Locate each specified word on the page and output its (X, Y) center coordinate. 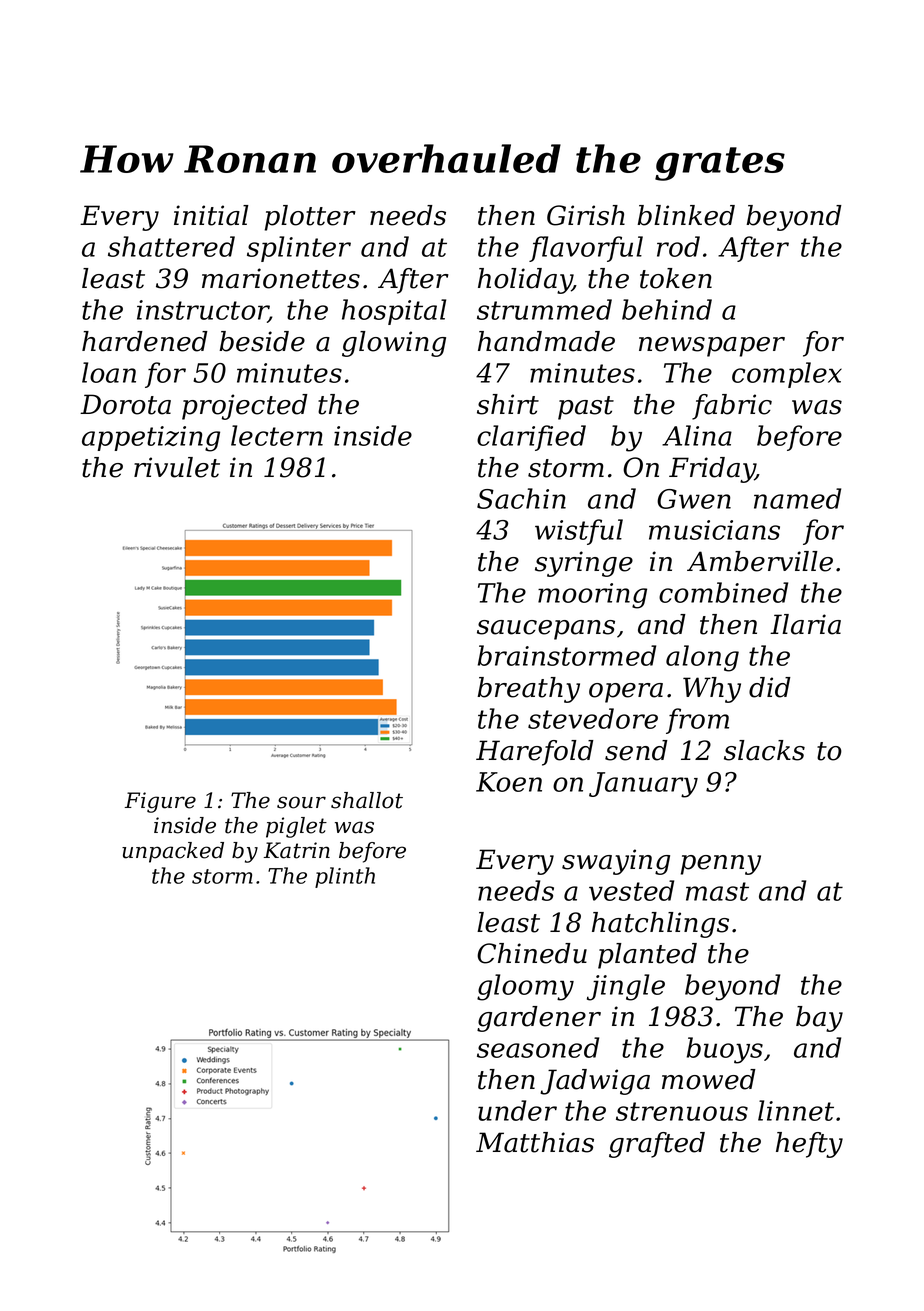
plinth (345, 877)
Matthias (535, 1142)
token (676, 278)
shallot (367, 800)
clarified (531, 438)
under (517, 1110)
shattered (171, 246)
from (697, 721)
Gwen (694, 499)
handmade (546, 341)
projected (245, 407)
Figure (160, 802)
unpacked (173, 852)
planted (647, 956)
